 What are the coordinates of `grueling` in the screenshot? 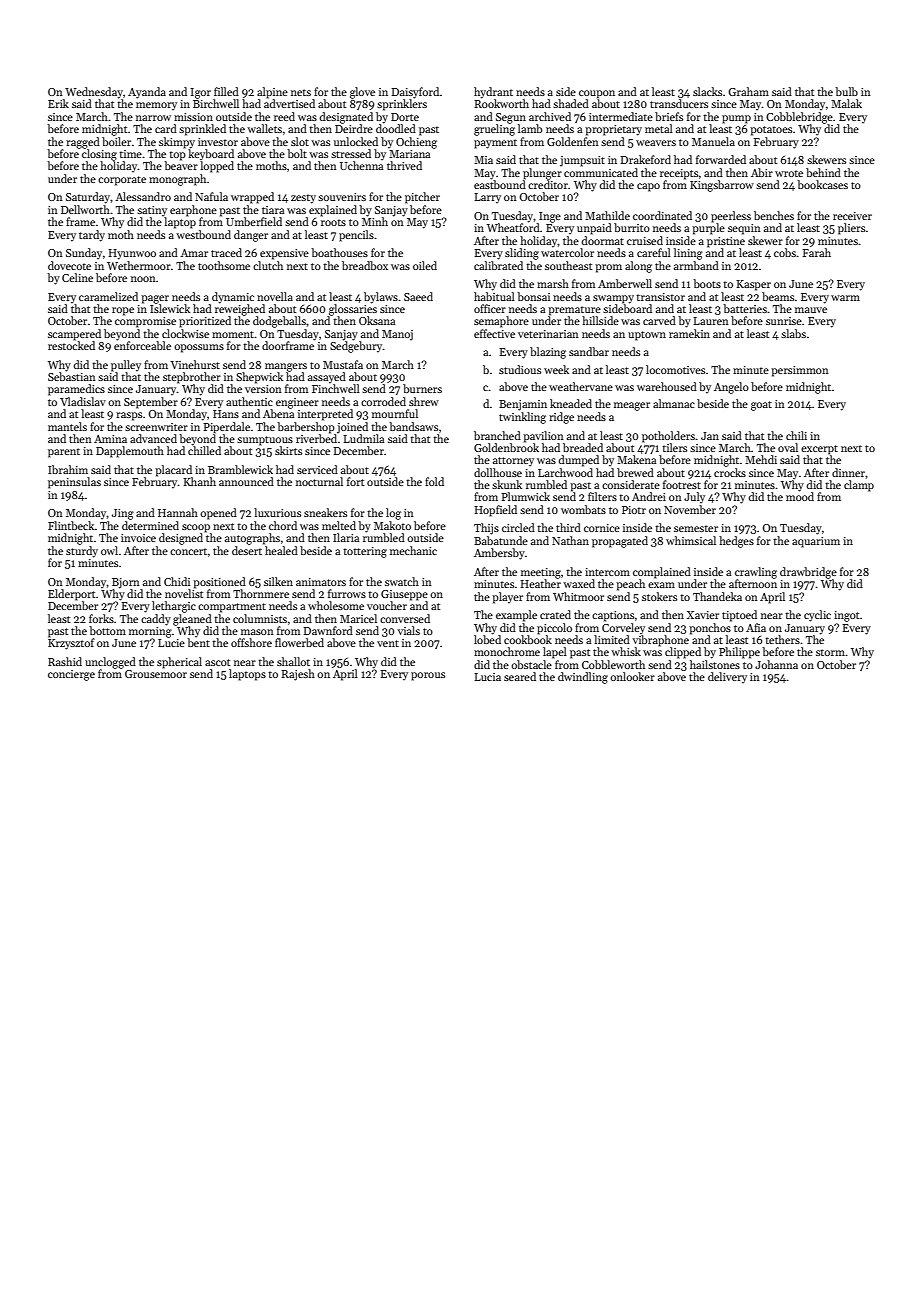 It's located at (494, 130).
